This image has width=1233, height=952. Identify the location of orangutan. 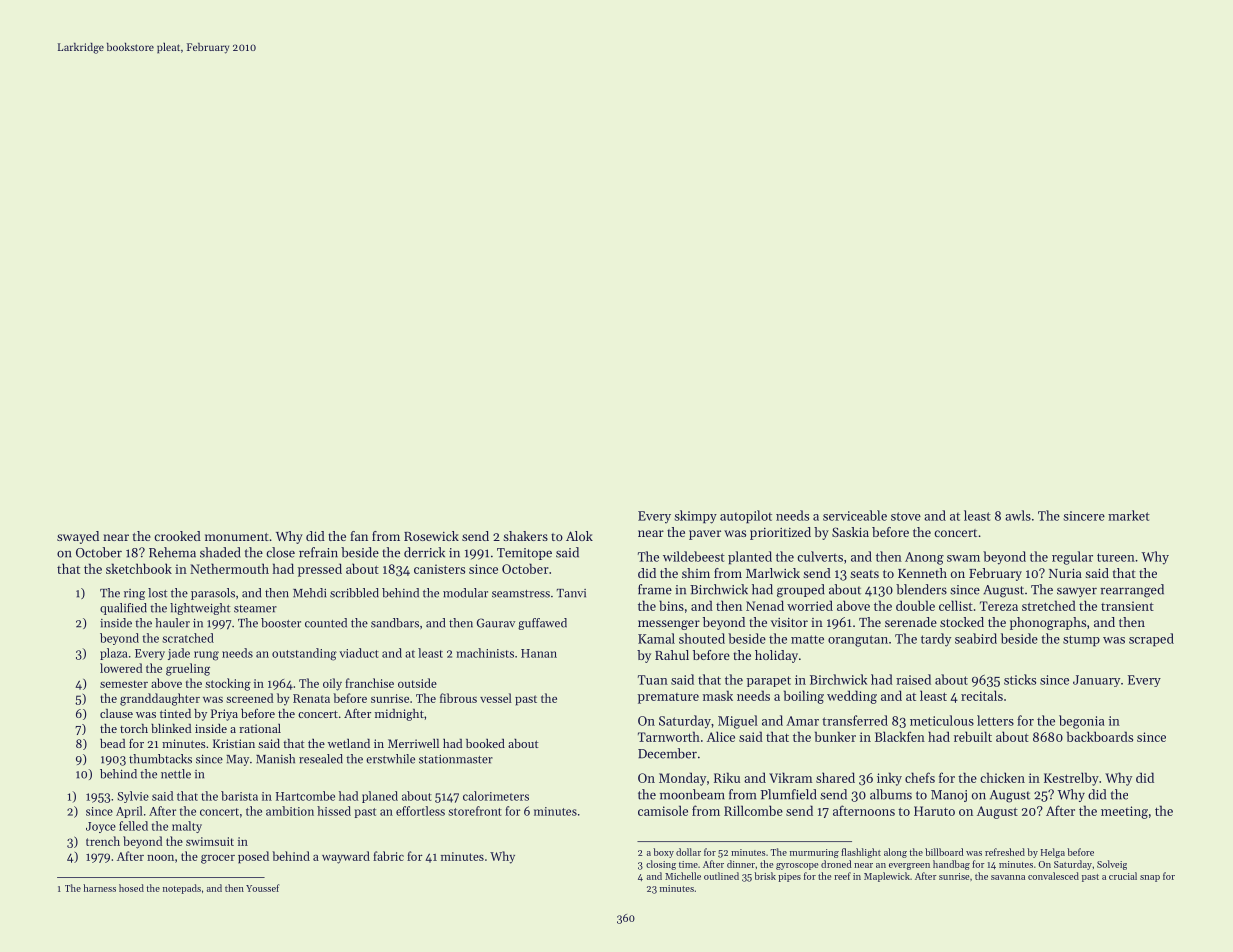
(858, 641).
